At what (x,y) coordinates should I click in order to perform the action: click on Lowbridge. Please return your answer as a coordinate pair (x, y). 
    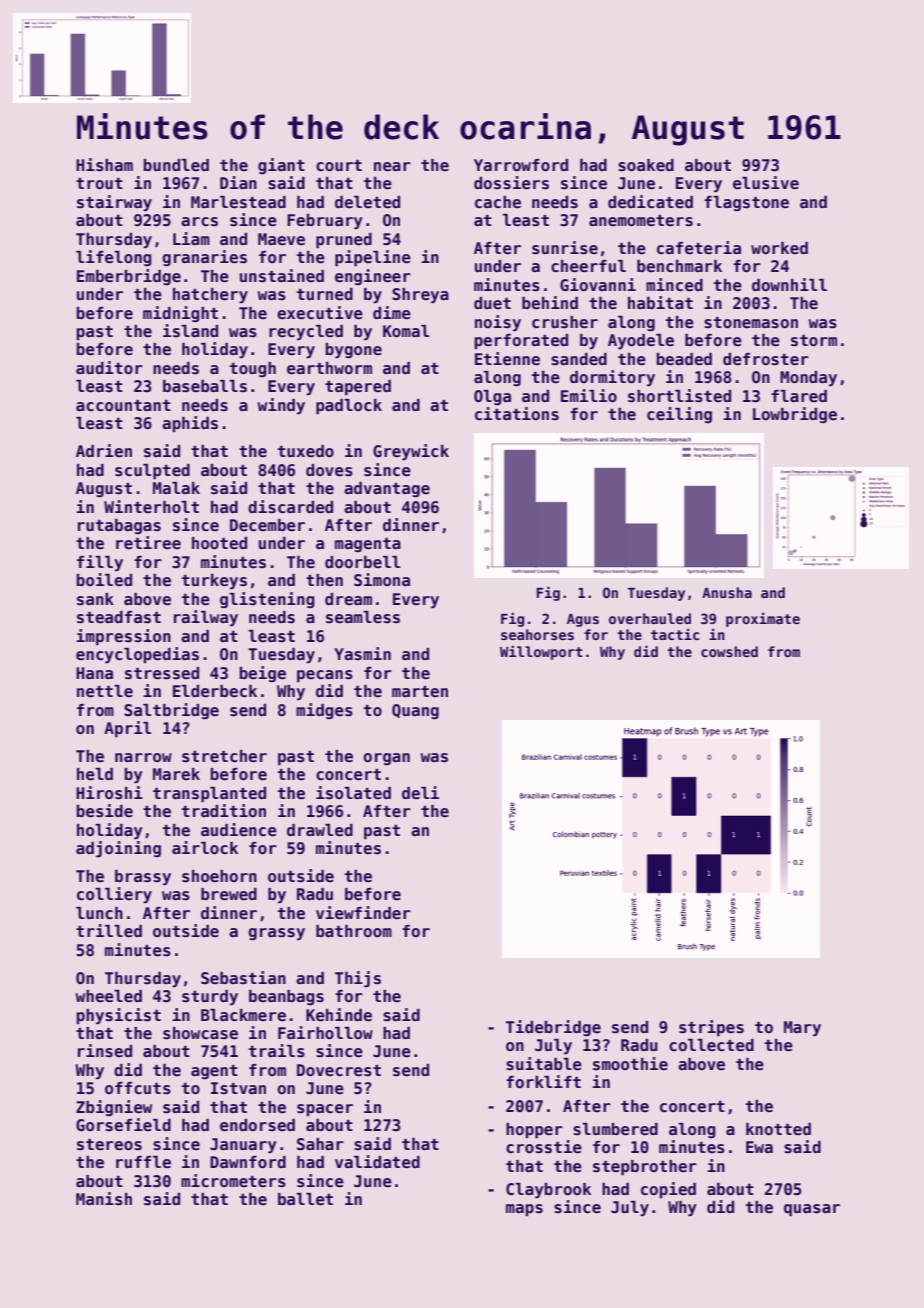
    Looking at the image, I should click on (795, 415).
